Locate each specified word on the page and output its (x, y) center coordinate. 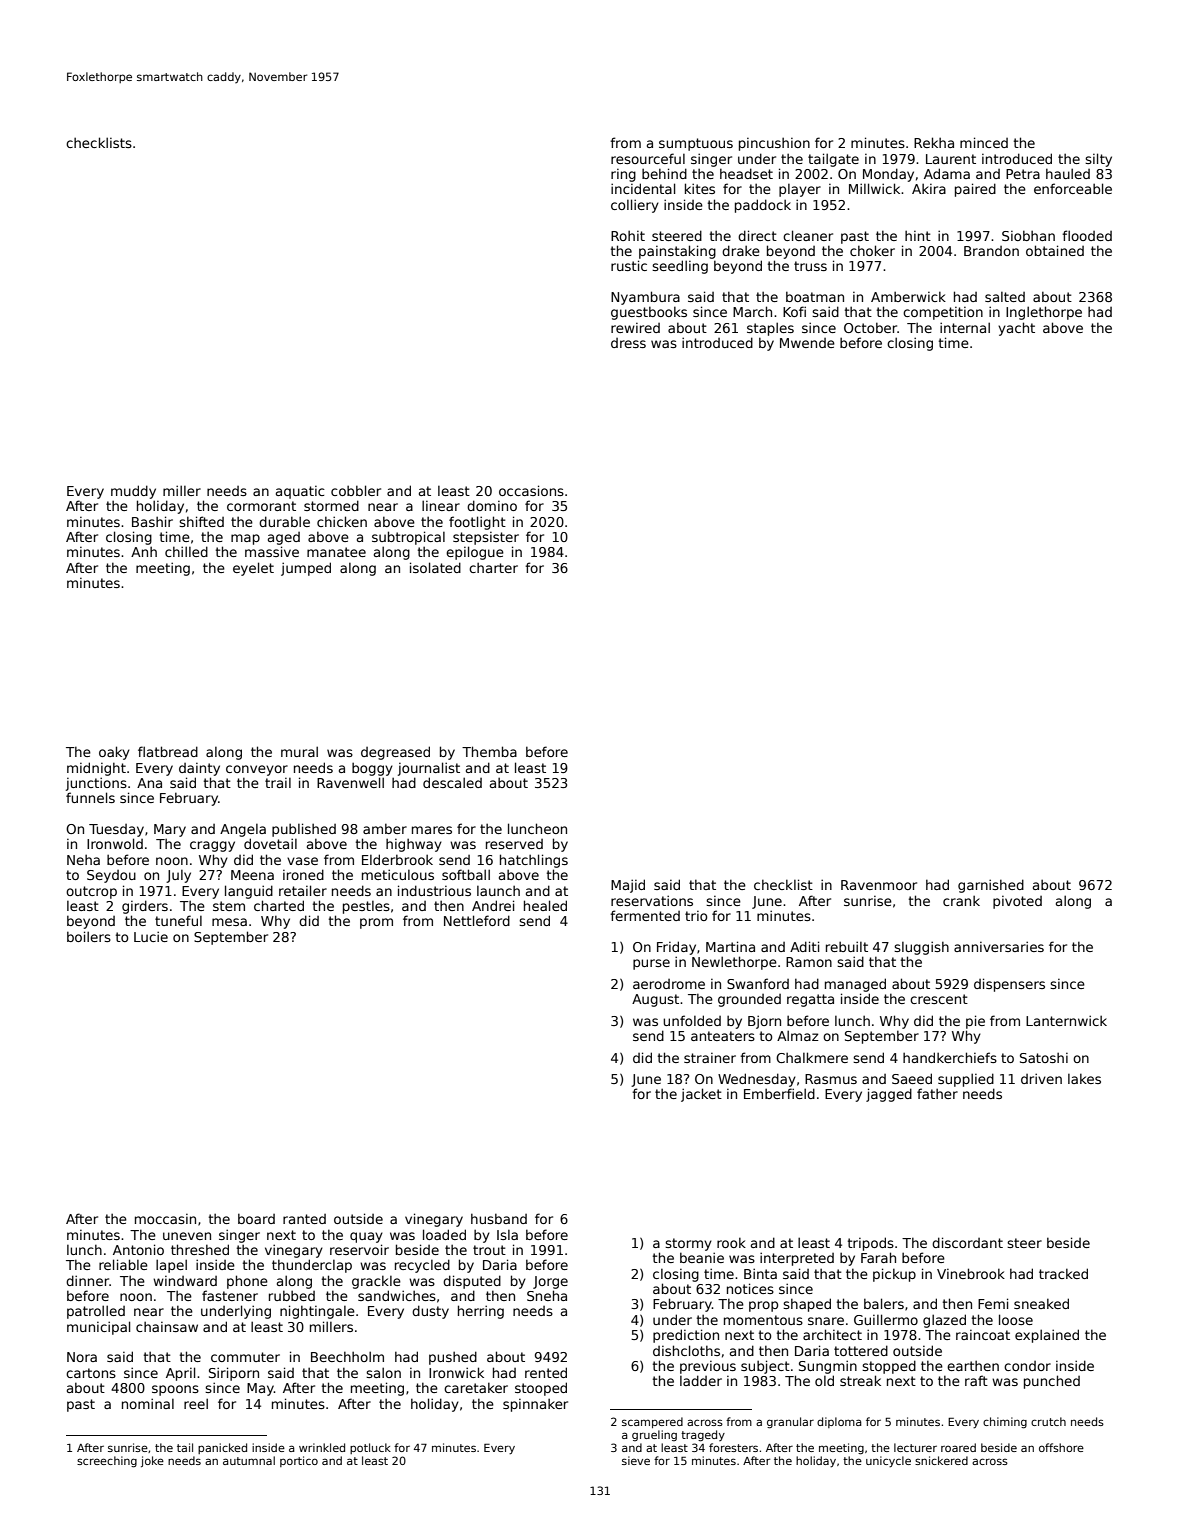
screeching (107, 1462)
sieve (636, 1460)
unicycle (888, 1462)
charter (493, 567)
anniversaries (999, 946)
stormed (331, 505)
